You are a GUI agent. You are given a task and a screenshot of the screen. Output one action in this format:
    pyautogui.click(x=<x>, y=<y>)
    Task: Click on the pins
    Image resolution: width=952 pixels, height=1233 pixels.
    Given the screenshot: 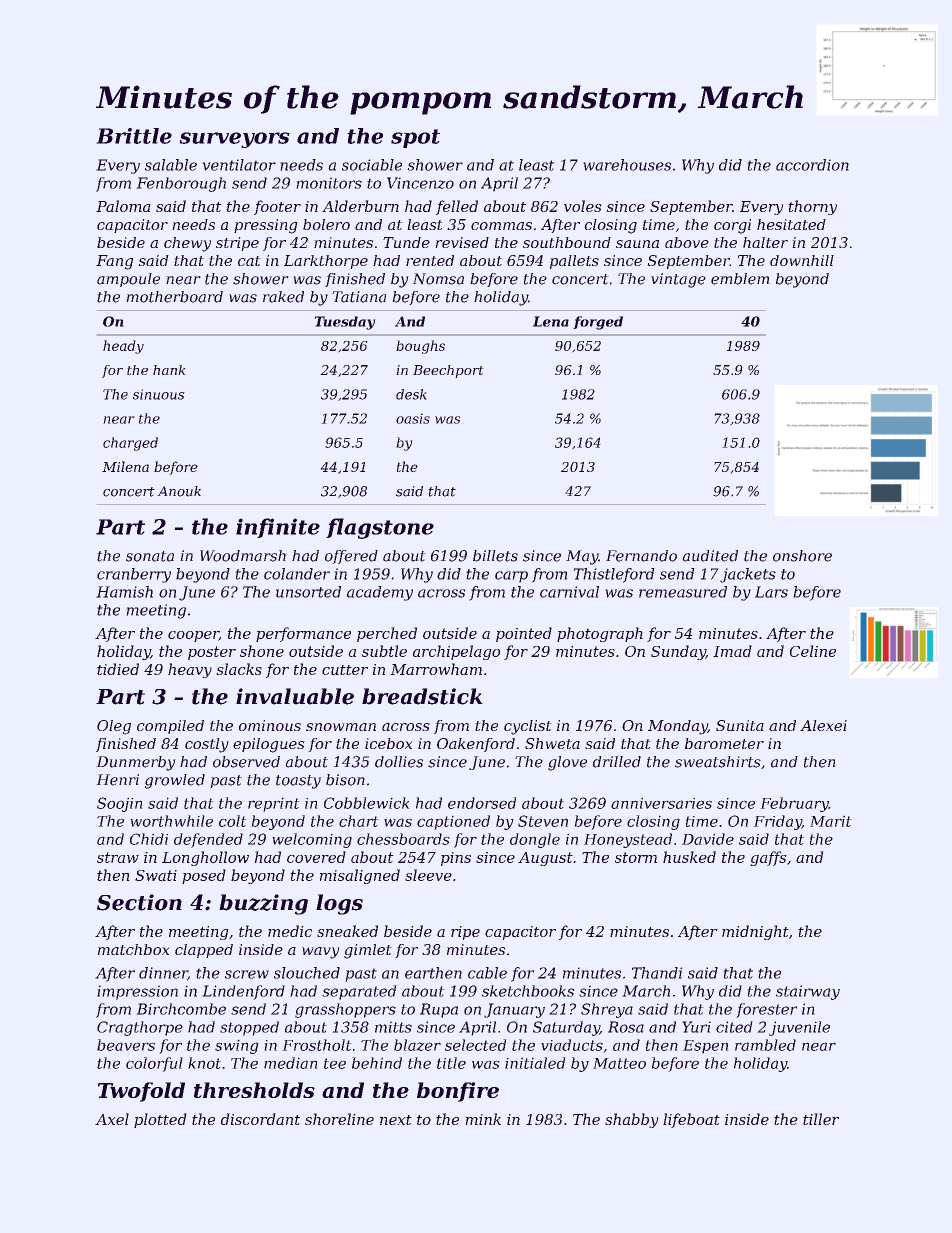 What is the action you would take?
    pyautogui.click(x=456, y=859)
